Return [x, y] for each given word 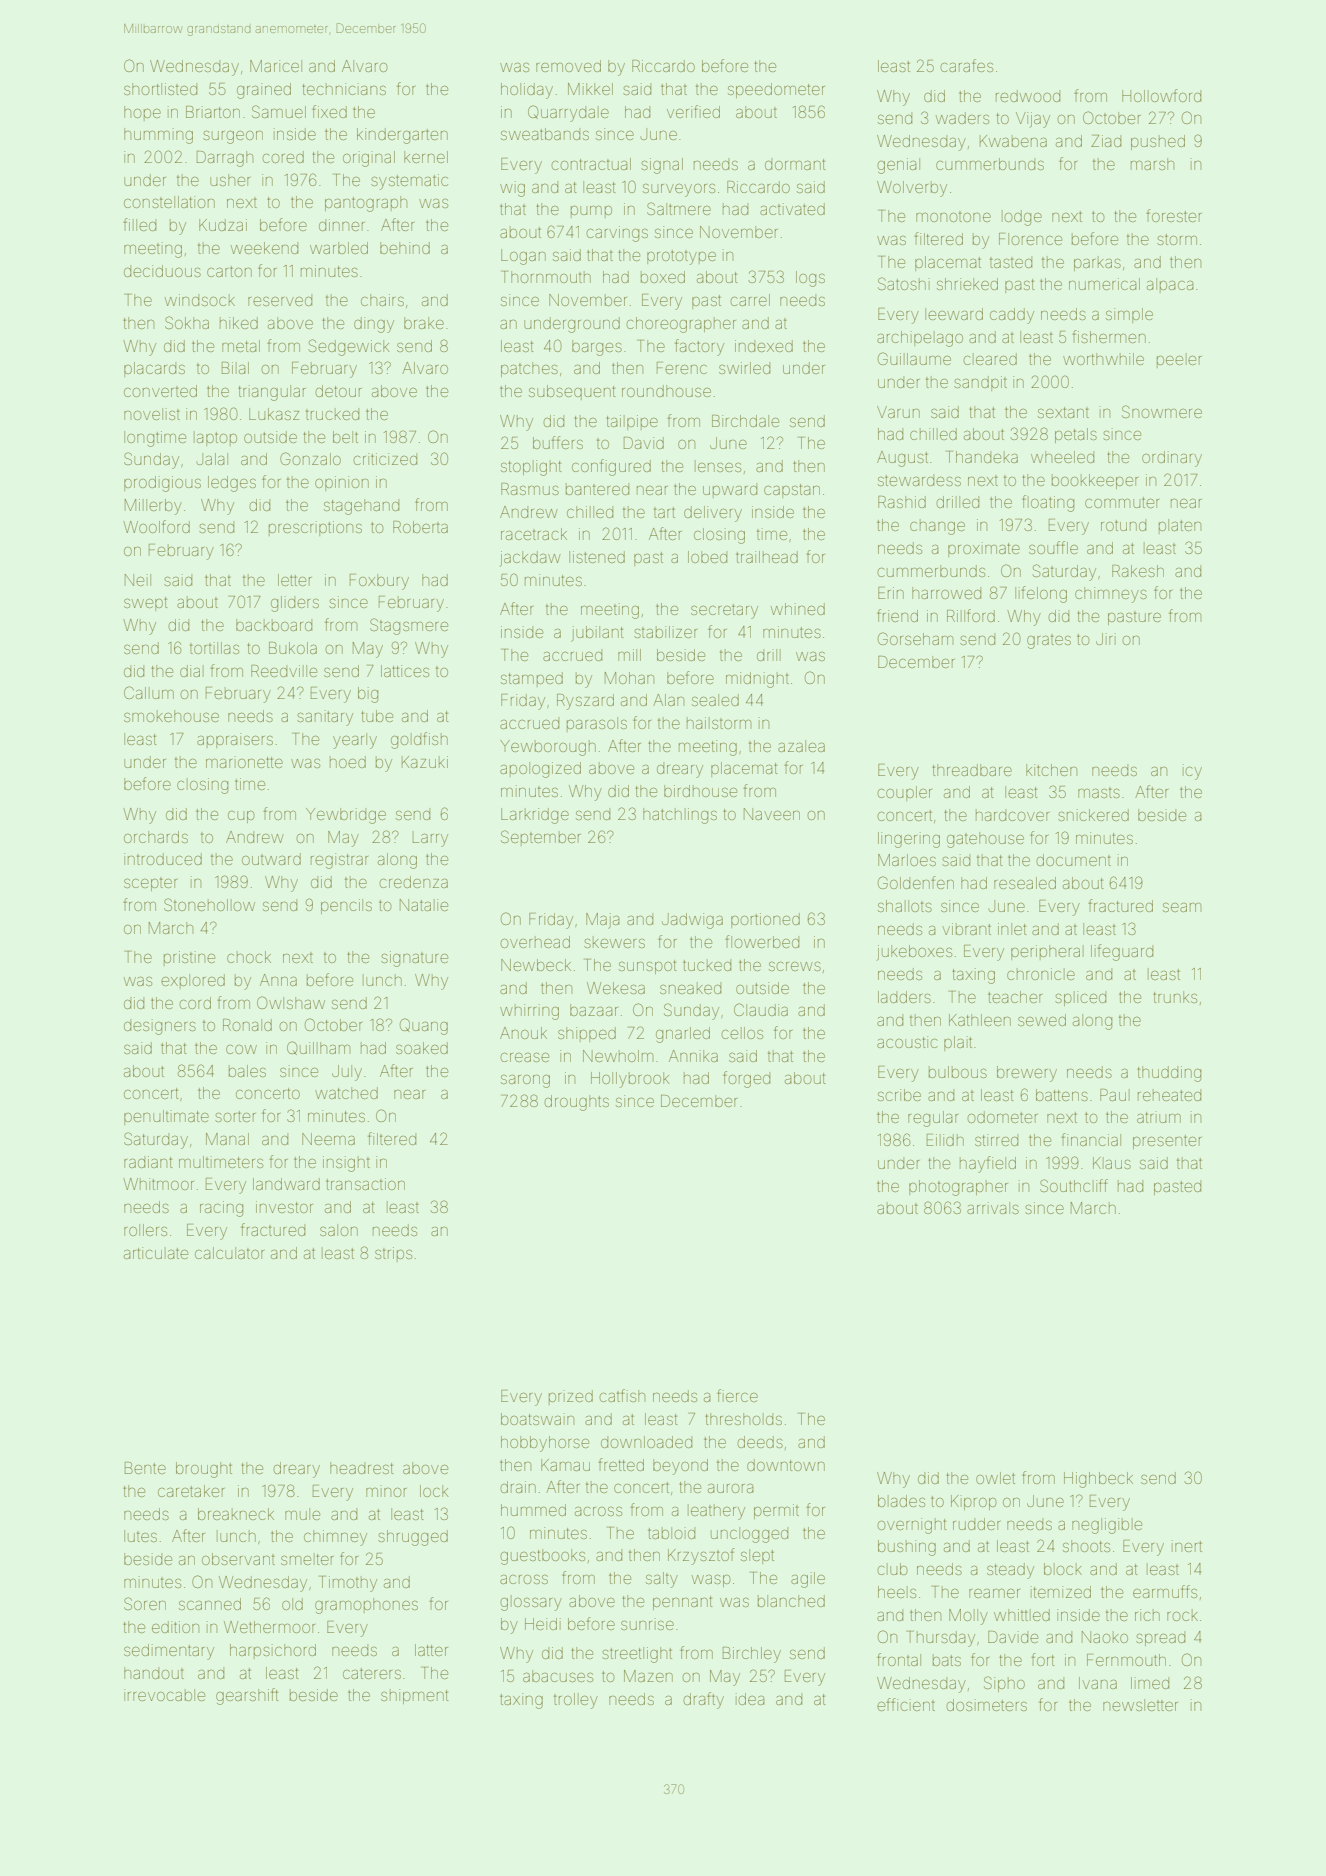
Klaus [1112, 1163]
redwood [1028, 96]
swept [145, 604]
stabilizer [665, 632]
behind [405, 248]
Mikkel [590, 89]
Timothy [348, 1584]
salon [339, 1230]
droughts [577, 1103]
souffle [1053, 547]
